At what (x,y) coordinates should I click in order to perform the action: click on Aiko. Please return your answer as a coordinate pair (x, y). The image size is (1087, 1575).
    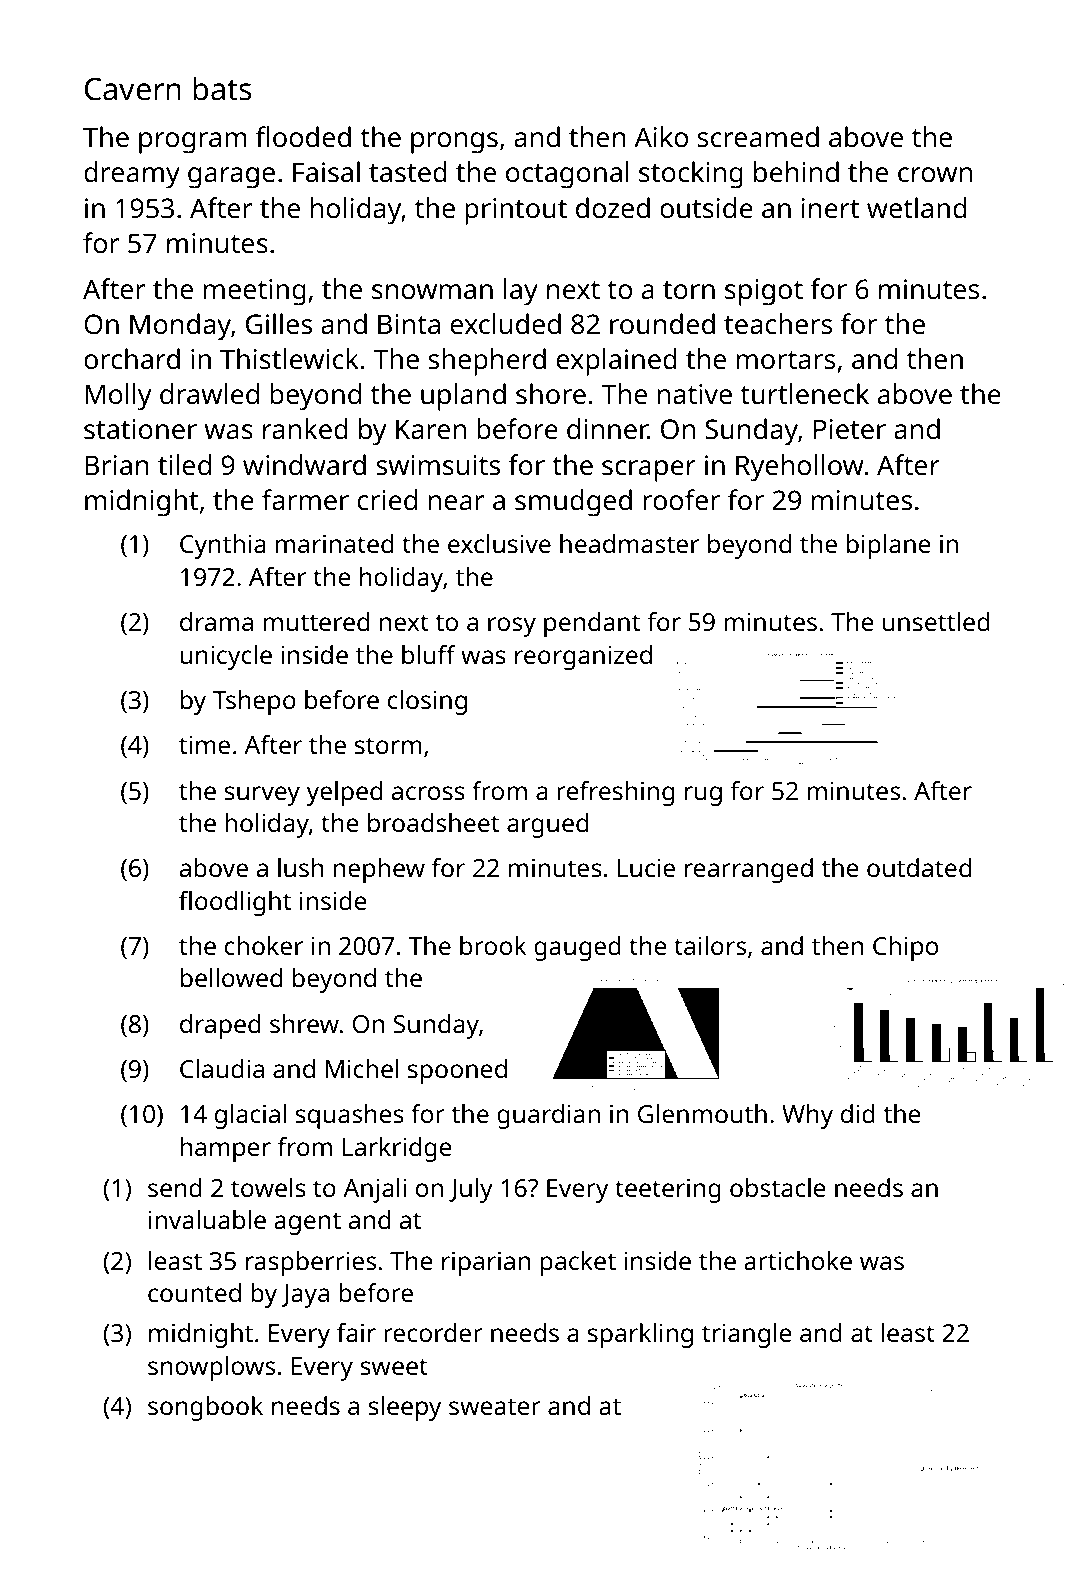
    Looking at the image, I should click on (661, 136).
